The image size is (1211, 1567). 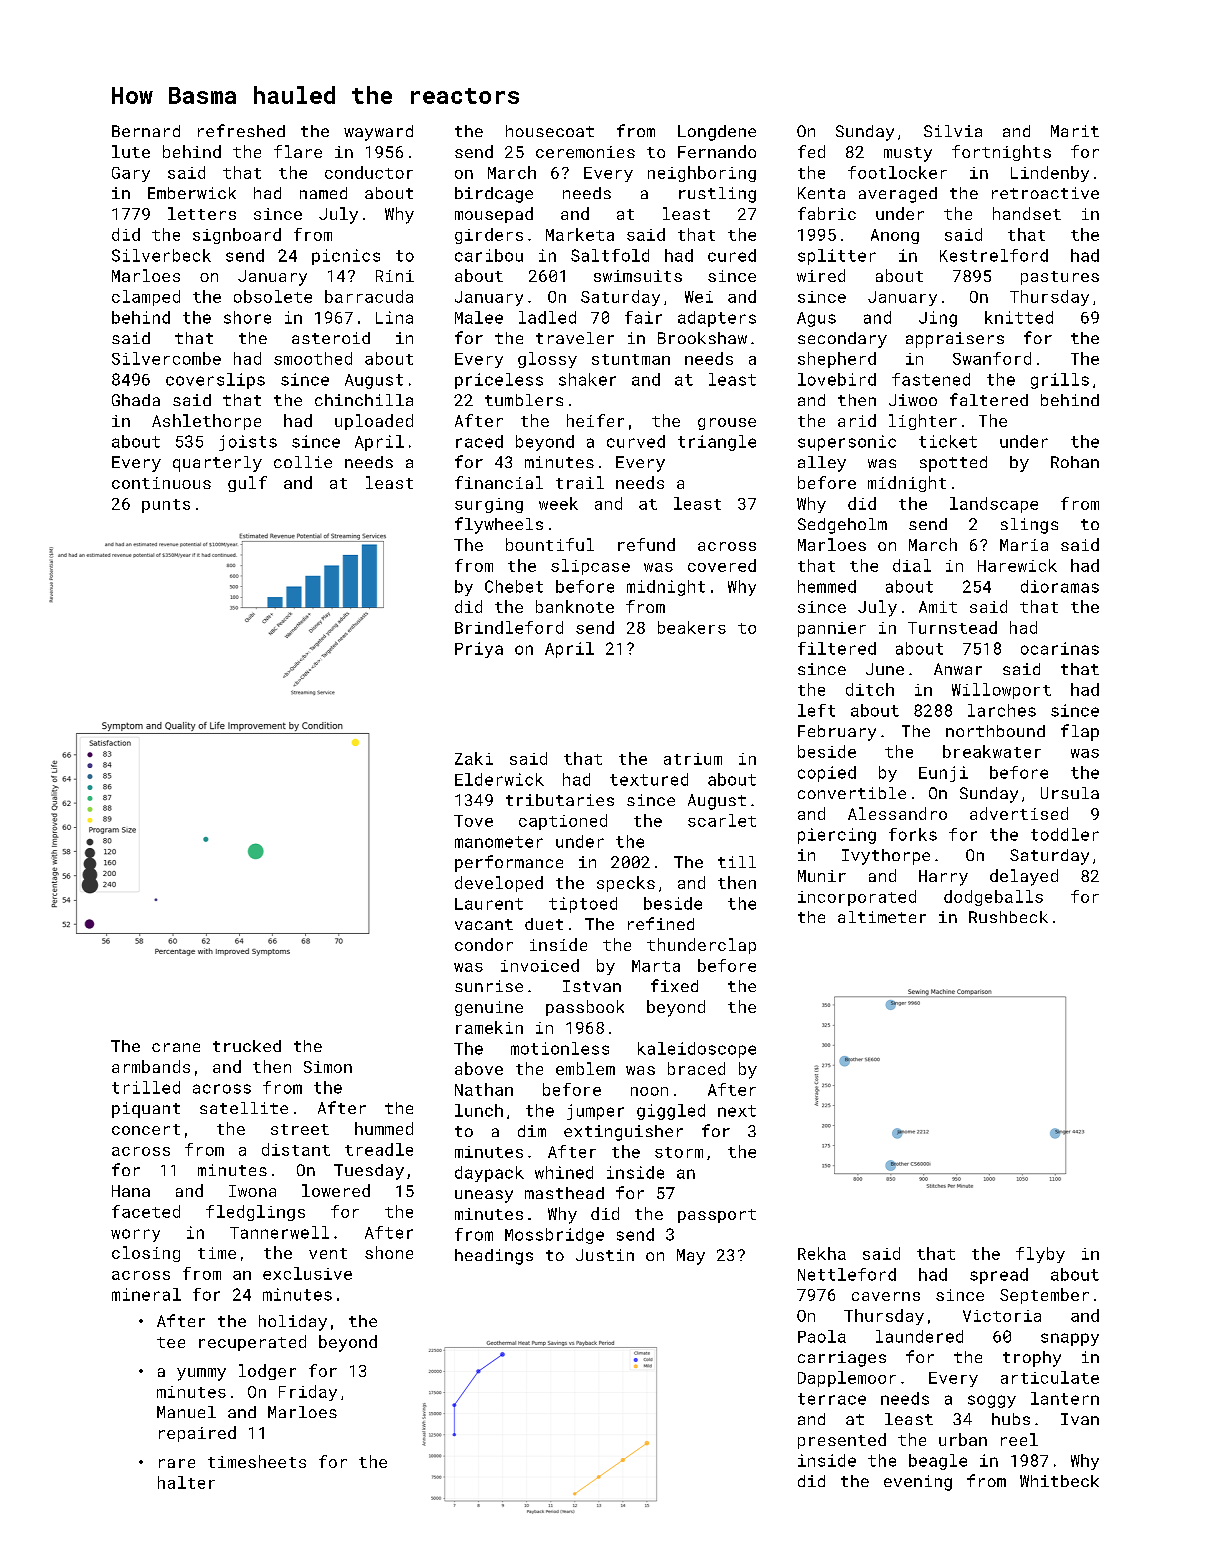 I want to click on rustling, so click(x=717, y=195).
